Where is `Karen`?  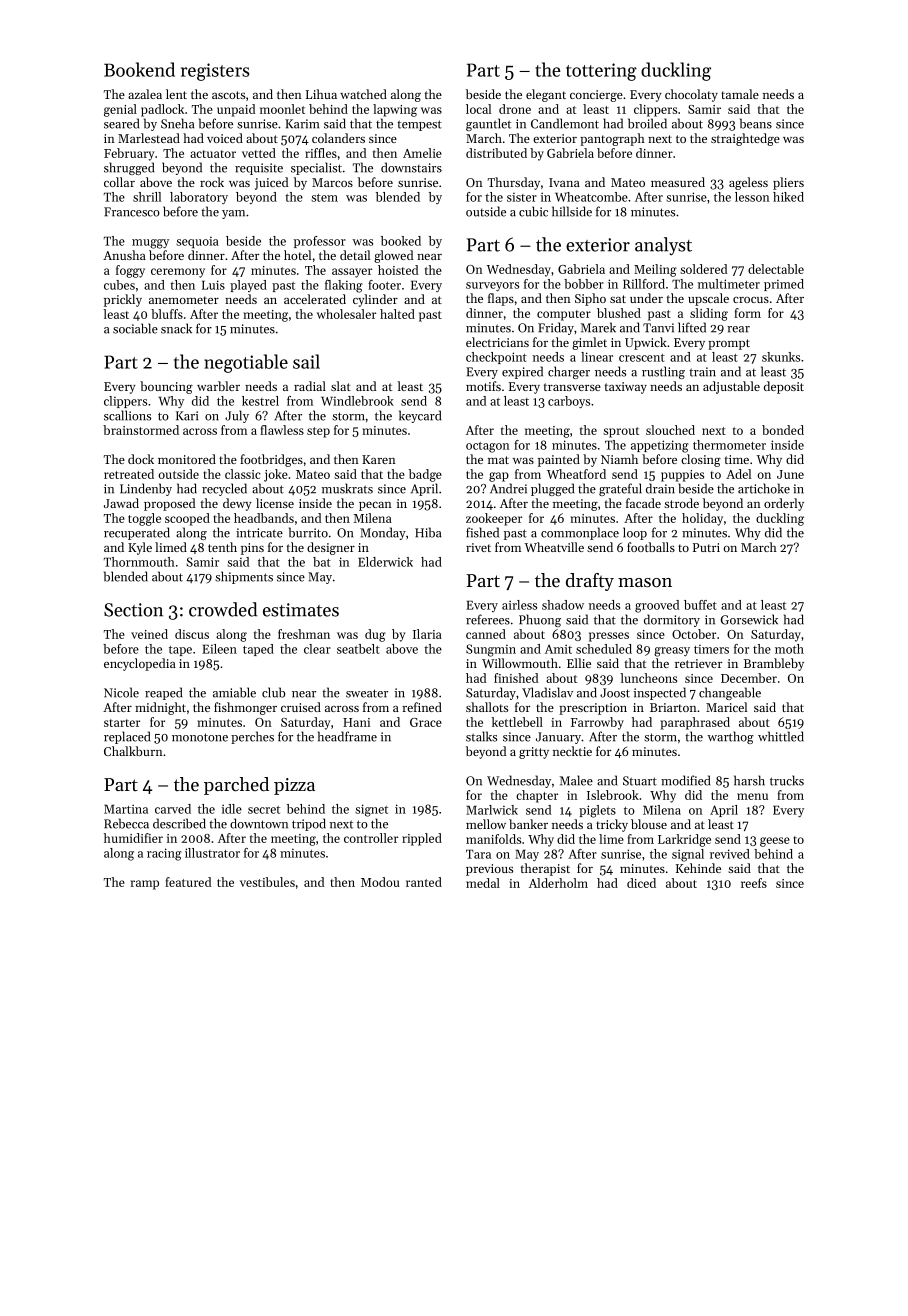
Karen is located at coordinates (379, 459).
